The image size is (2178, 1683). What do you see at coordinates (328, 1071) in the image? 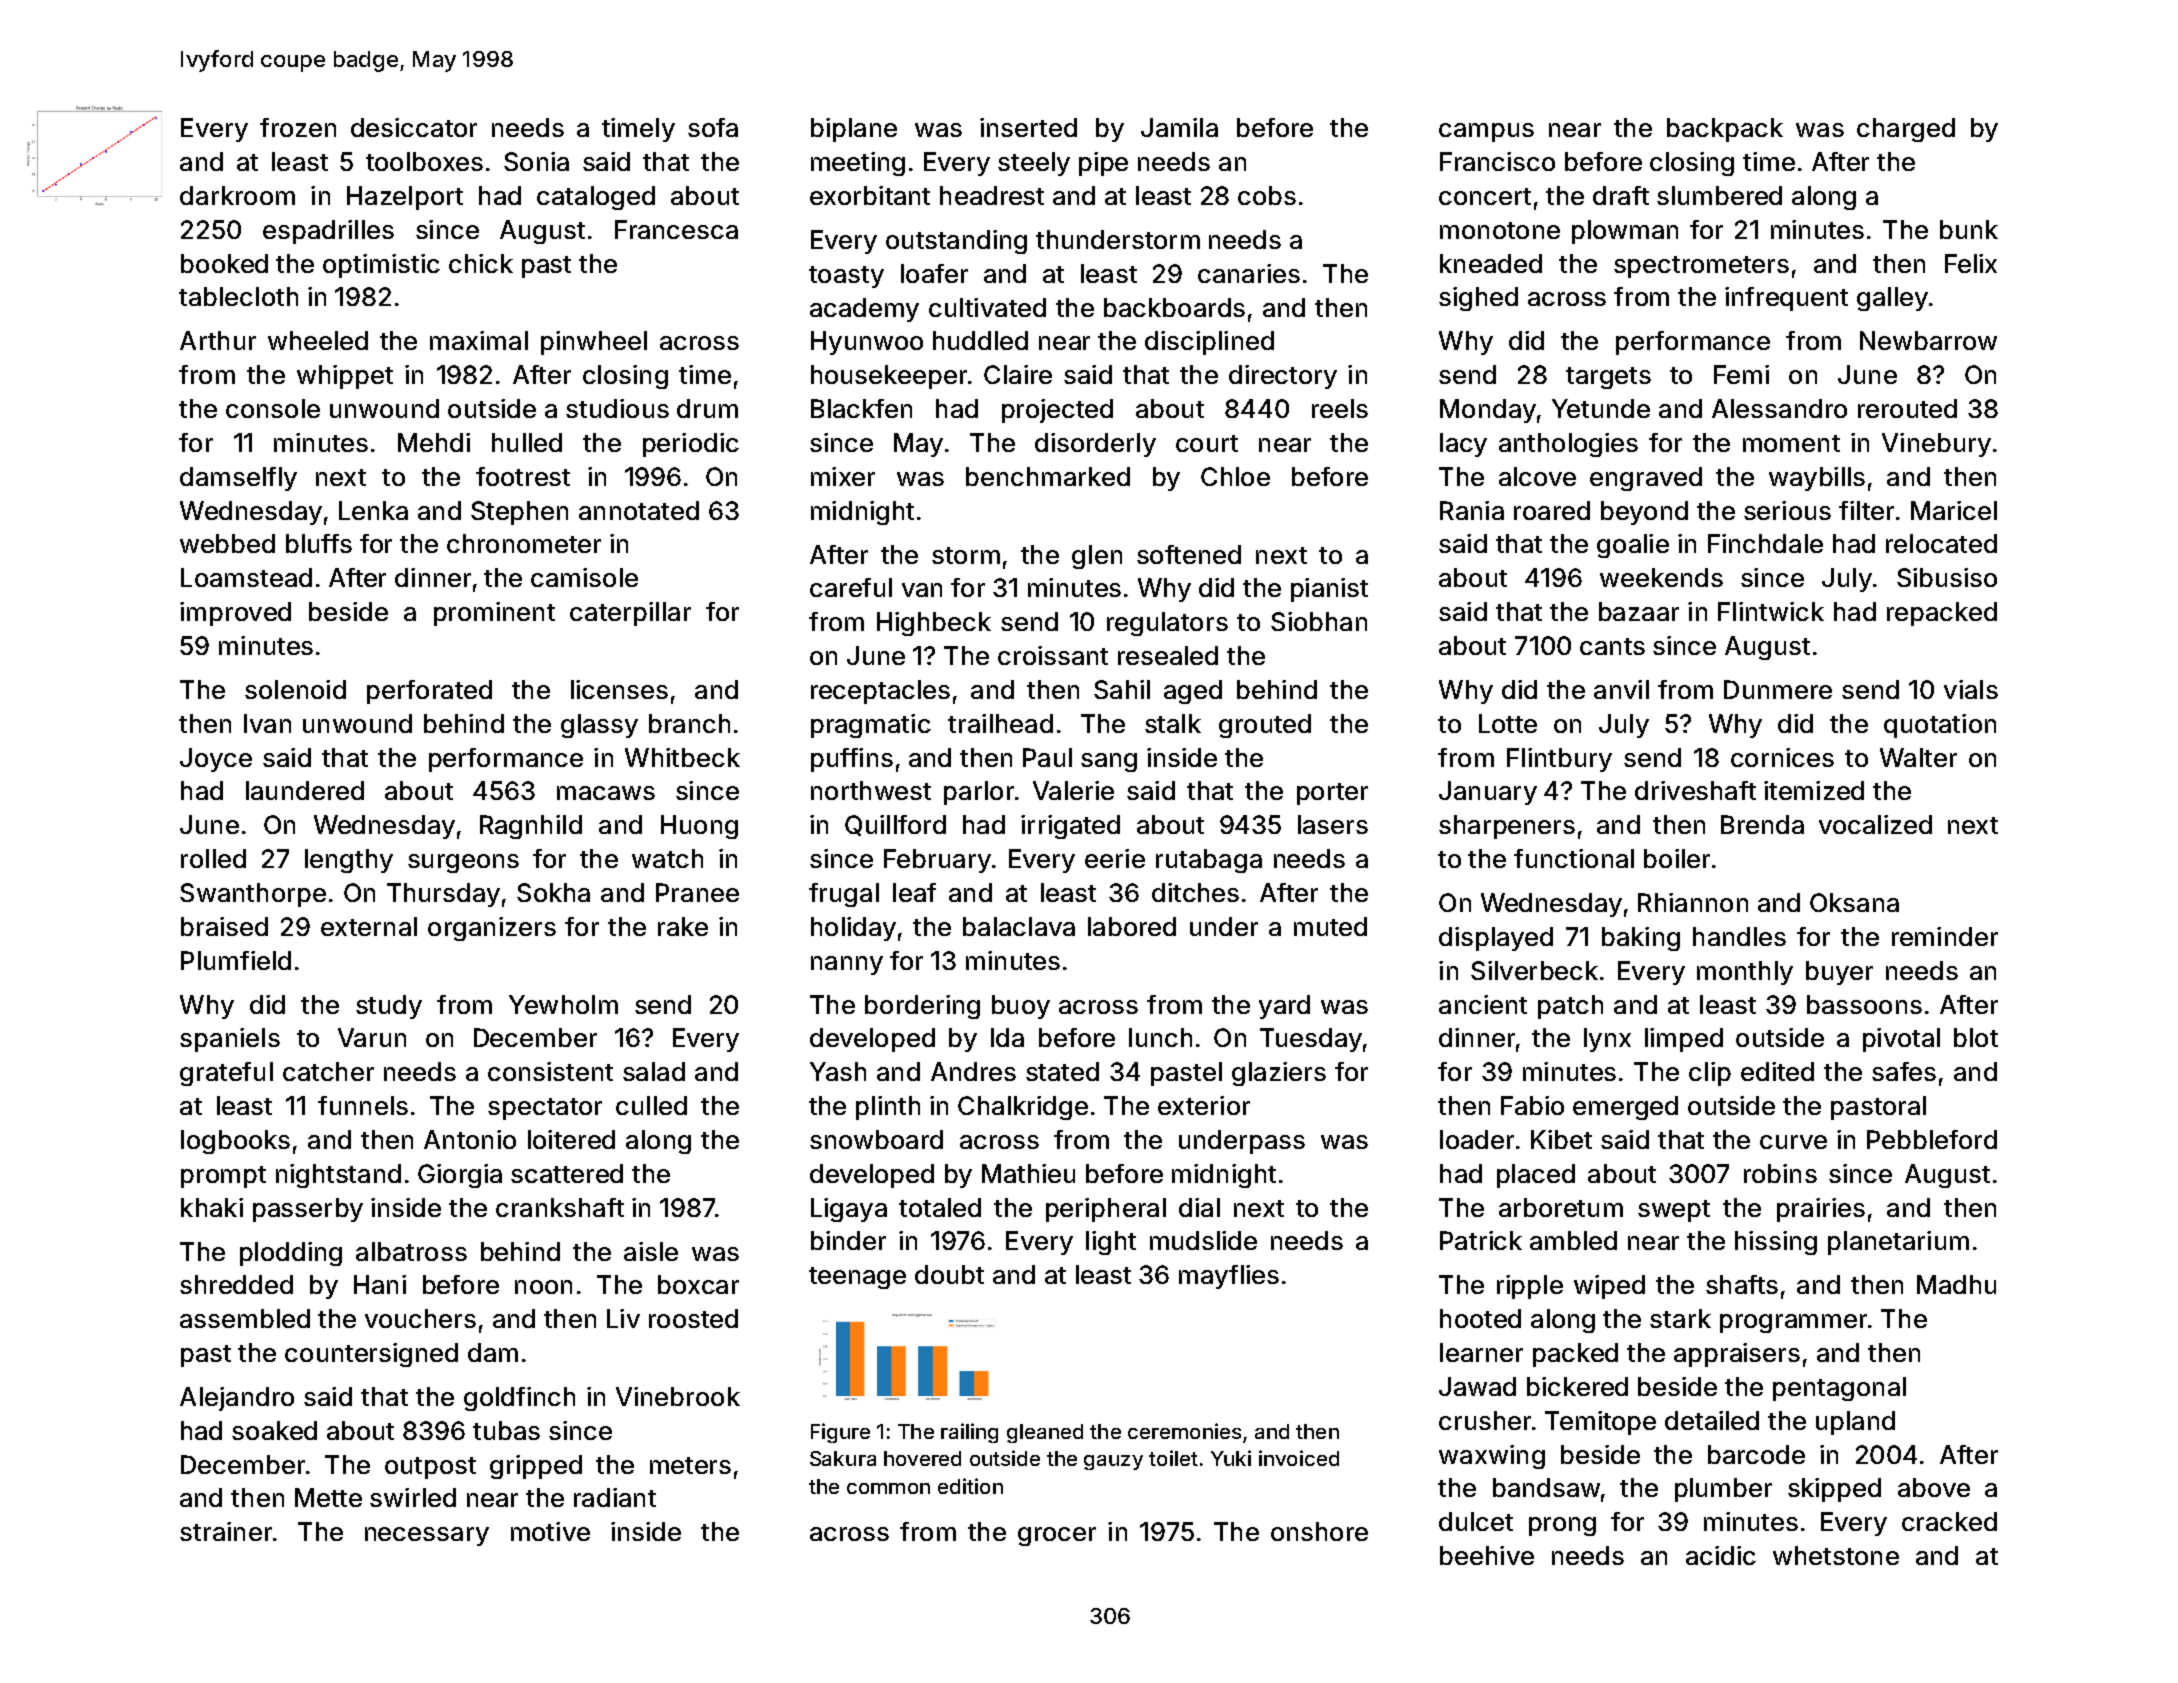
I see `catcher` at bounding box center [328, 1071].
